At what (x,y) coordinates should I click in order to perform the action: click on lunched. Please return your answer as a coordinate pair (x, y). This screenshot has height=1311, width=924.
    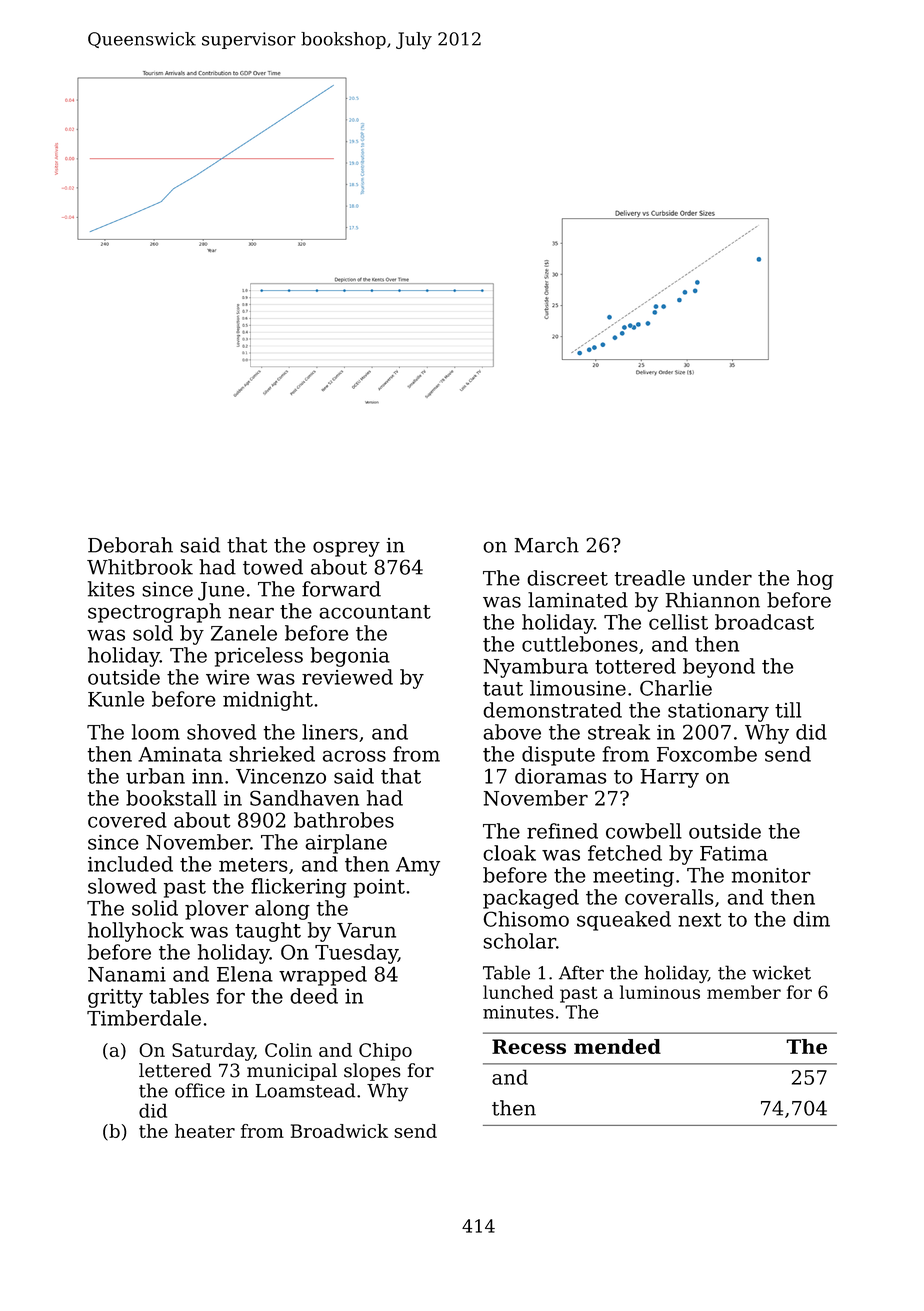
    Looking at the image, I should click on (518, 992).
